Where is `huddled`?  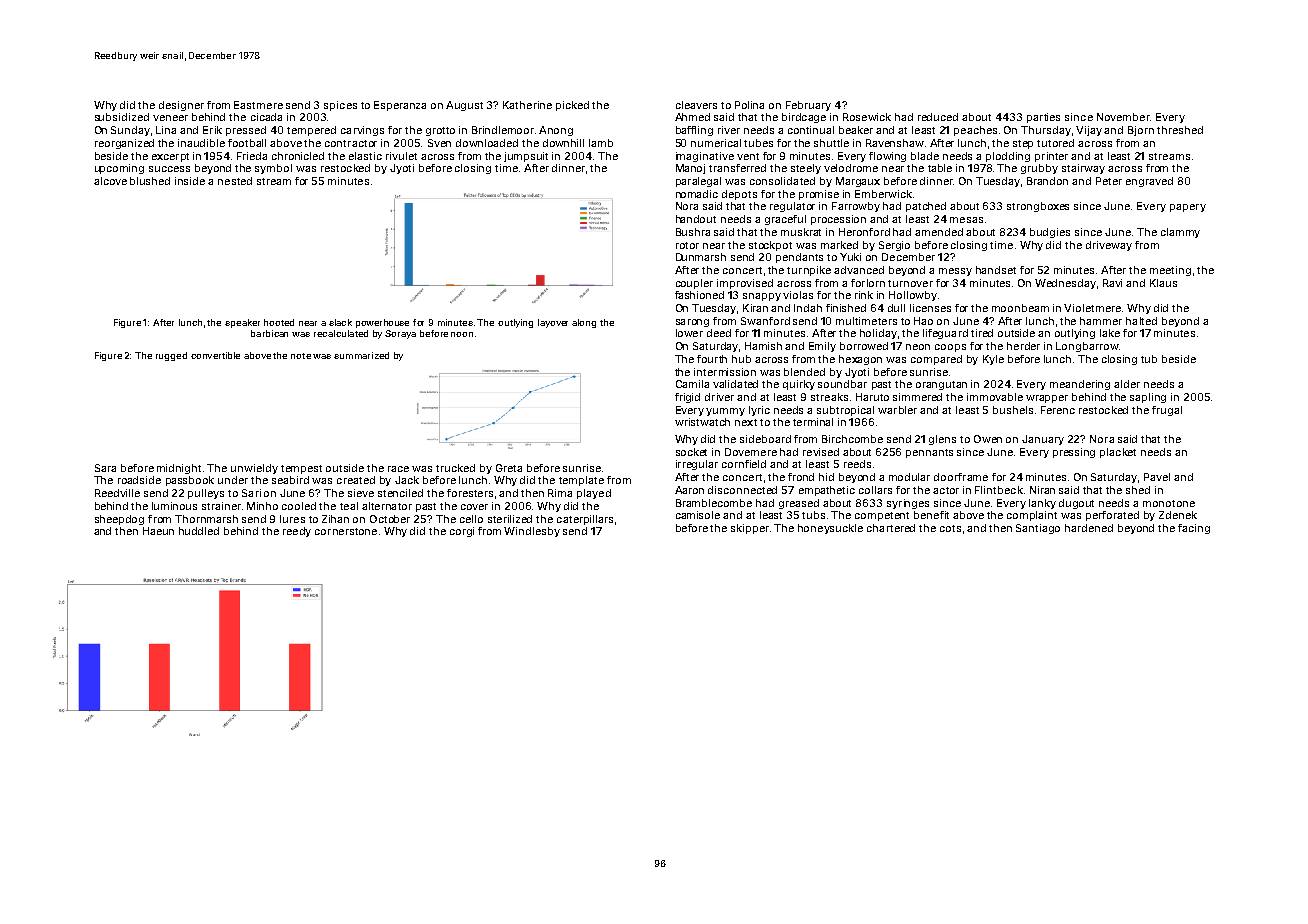
huddled is located at coordinates (199, 531).
